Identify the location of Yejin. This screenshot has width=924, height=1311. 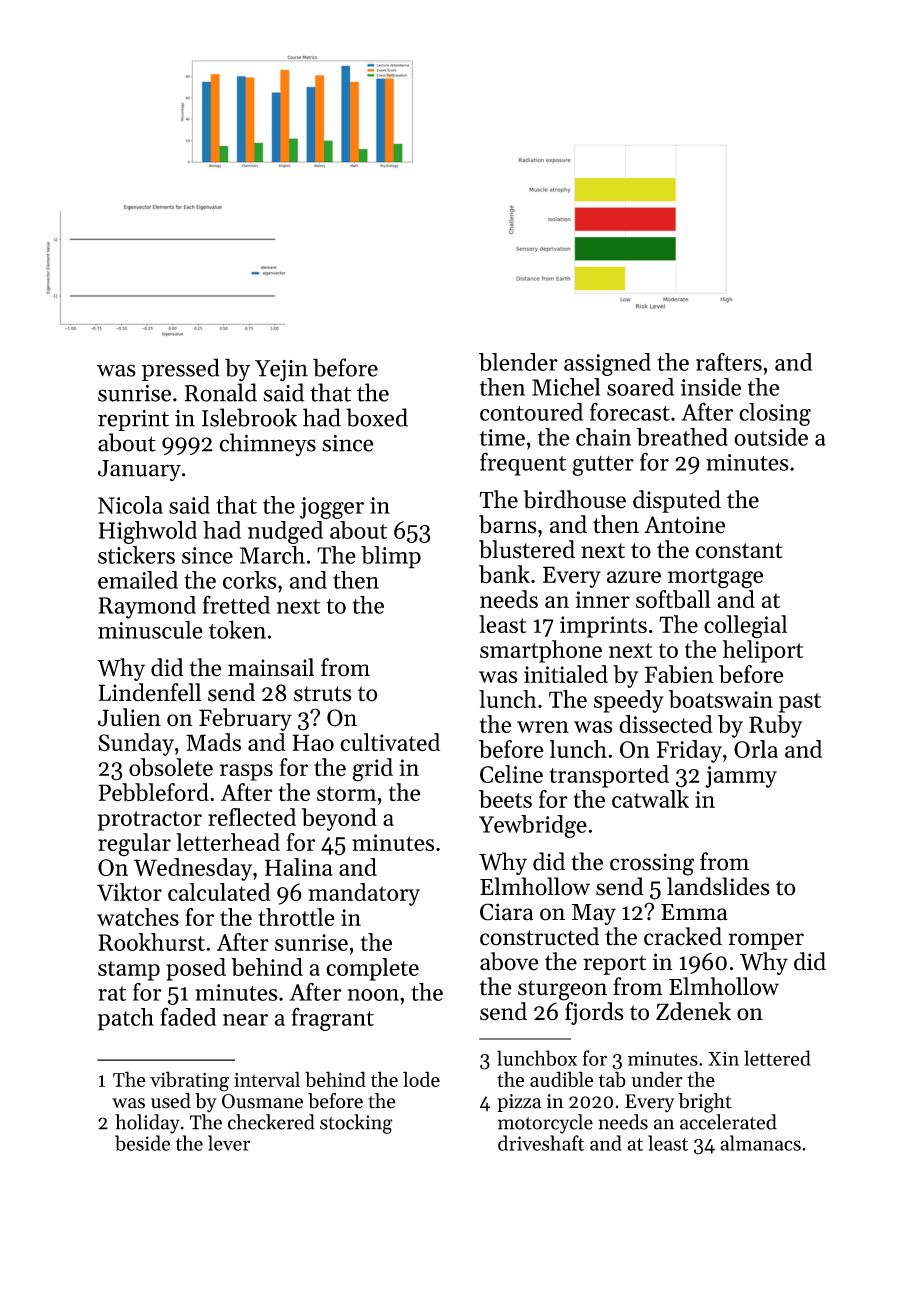
(281, 371).
